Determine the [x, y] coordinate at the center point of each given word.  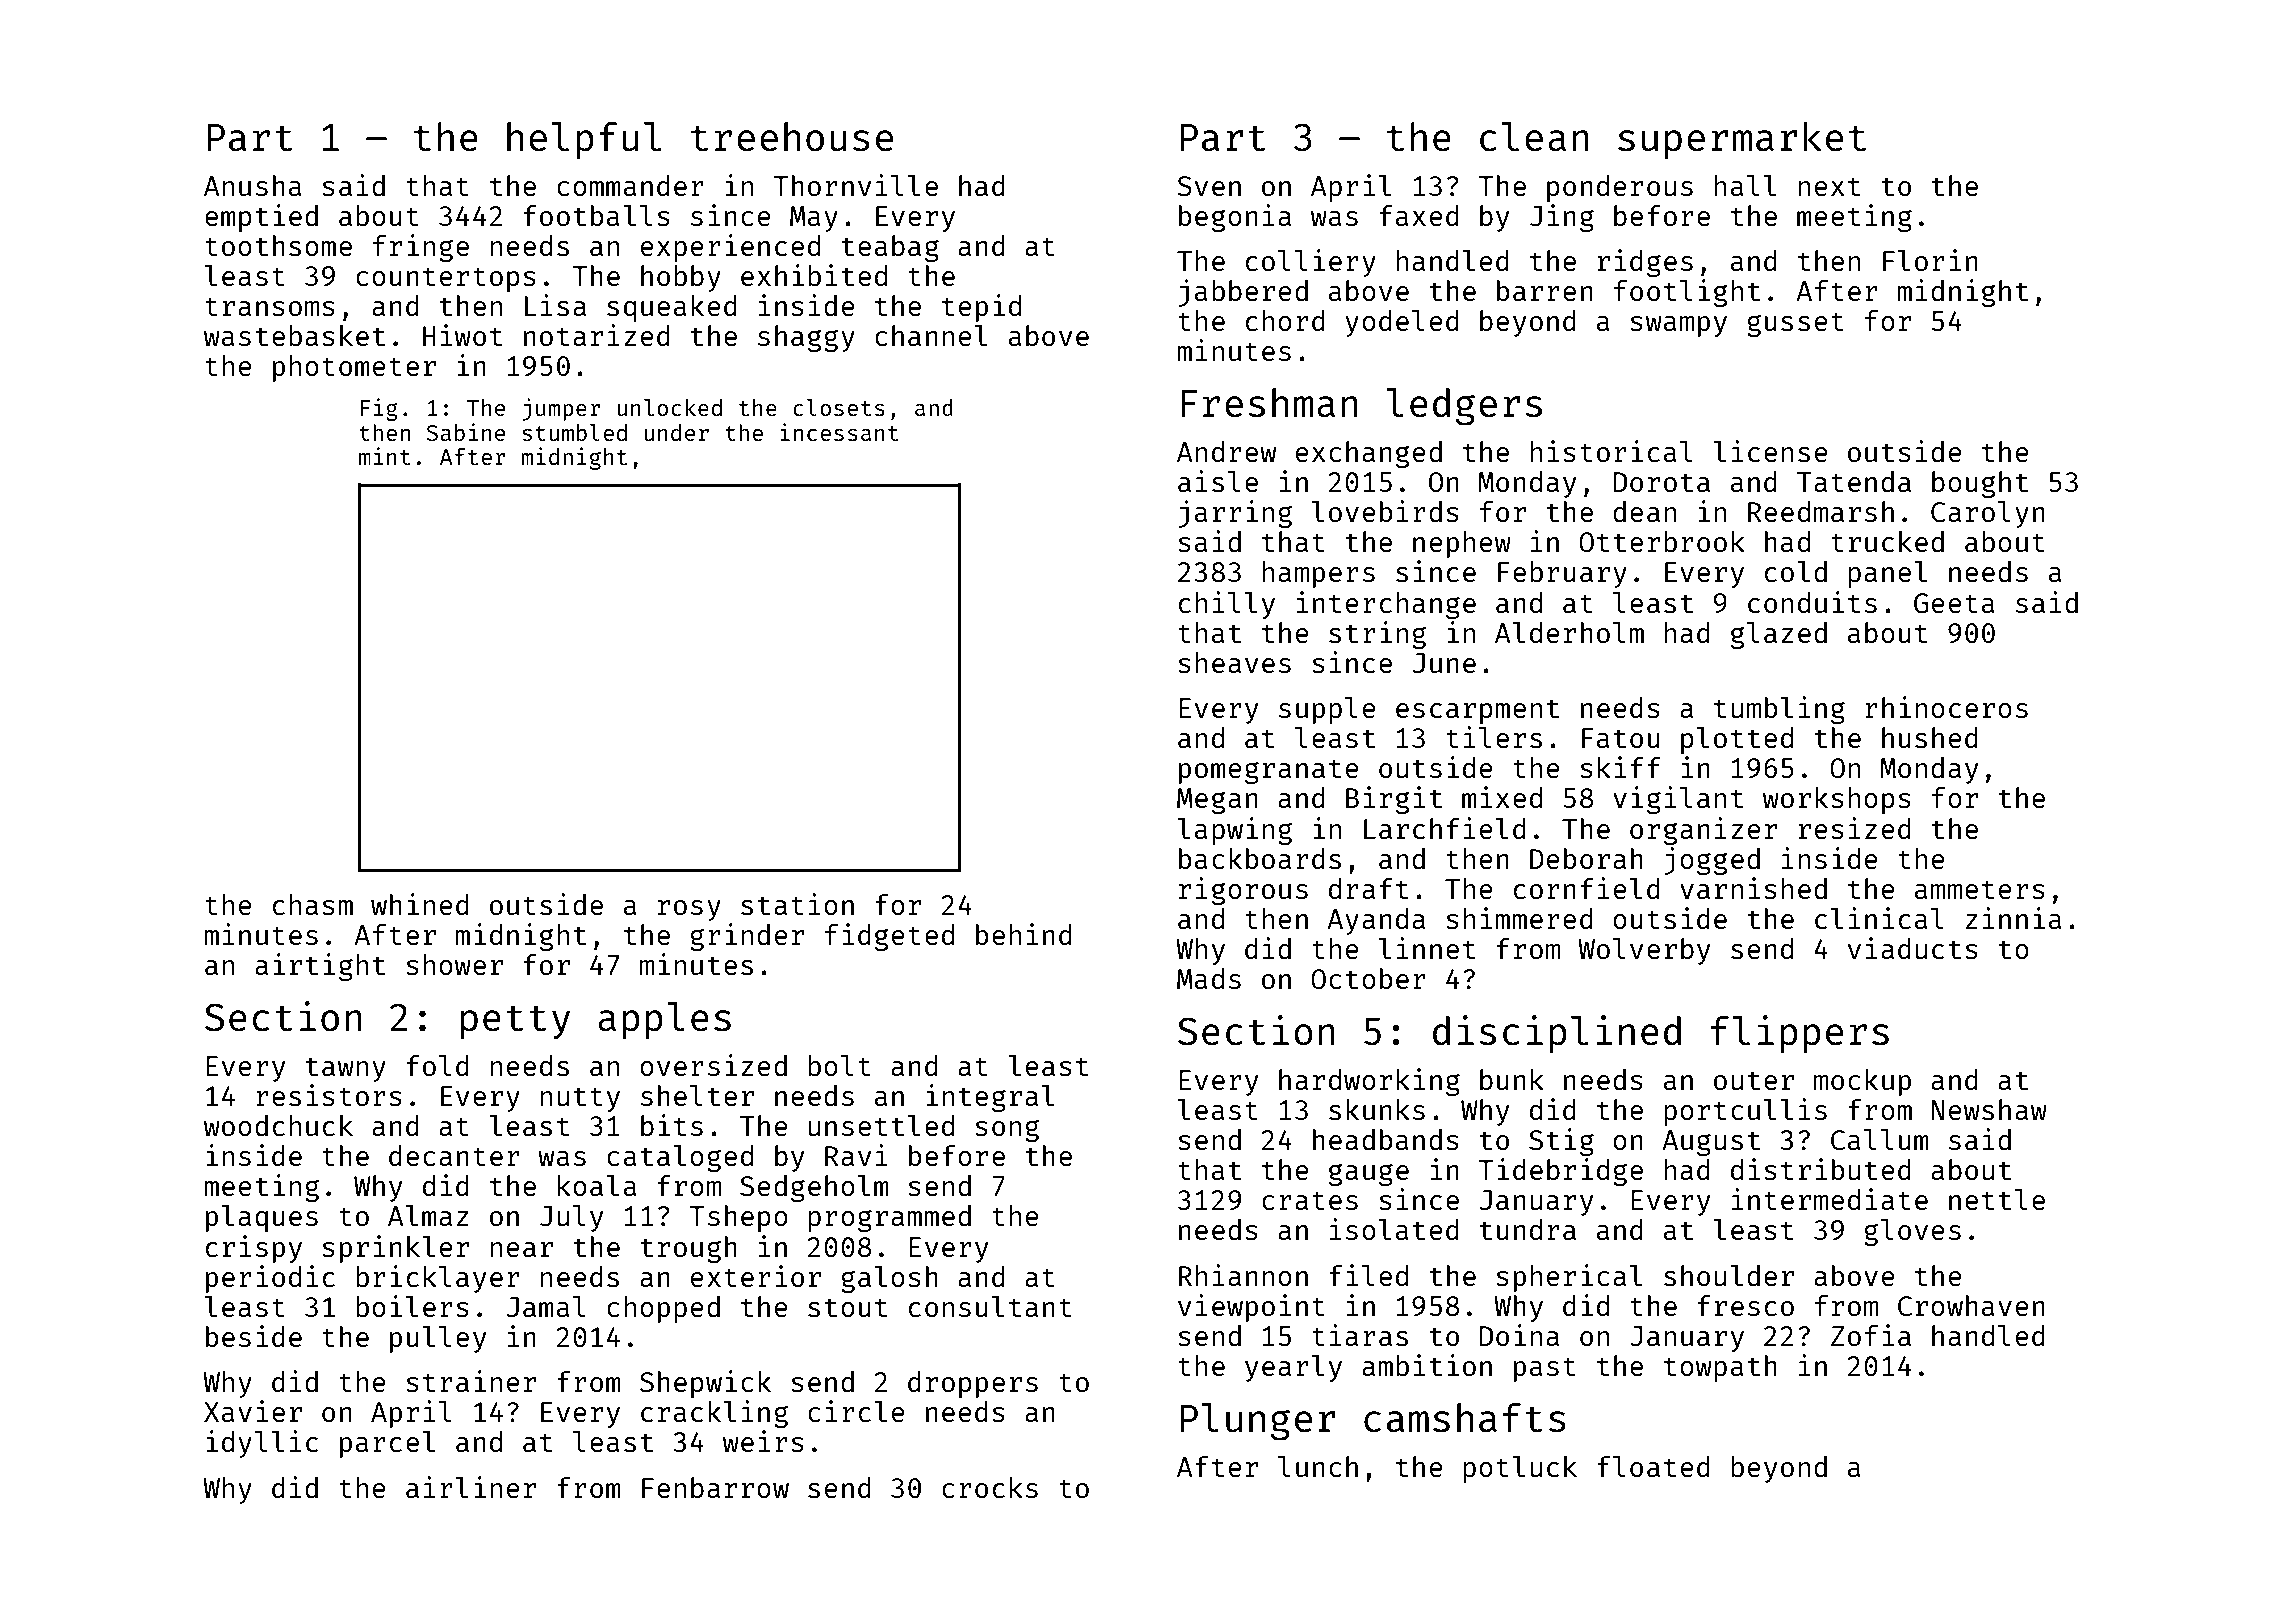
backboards [1260, 858]
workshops [1837, 800]
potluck [1520, 1469]
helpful [584, 140]
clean [1534, 137]
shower [454, 964]
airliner [471, 1487]
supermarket [1742, 140]
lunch [1318, 1466]
